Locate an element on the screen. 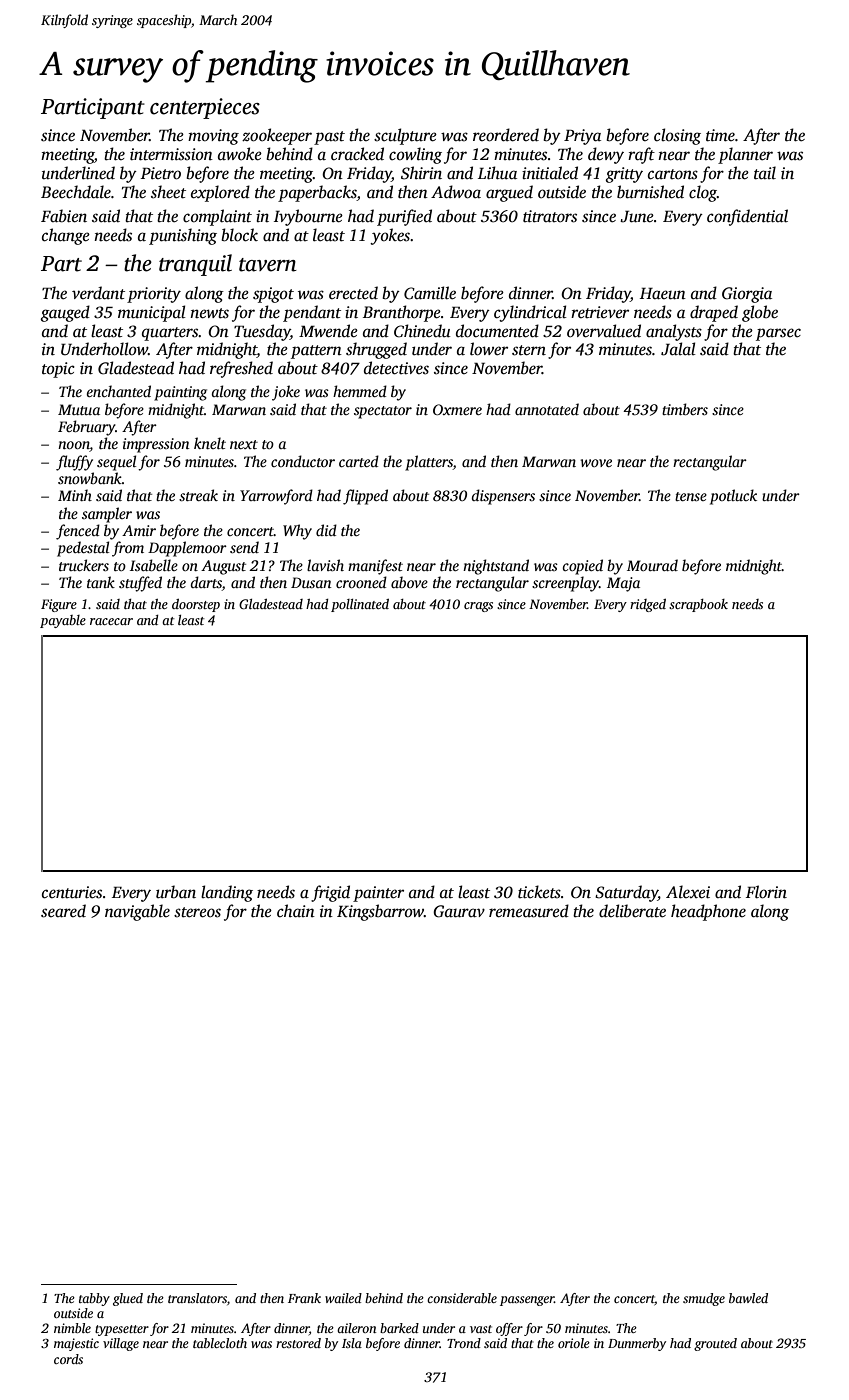  doorstep is located at coordinates (196, 605).
